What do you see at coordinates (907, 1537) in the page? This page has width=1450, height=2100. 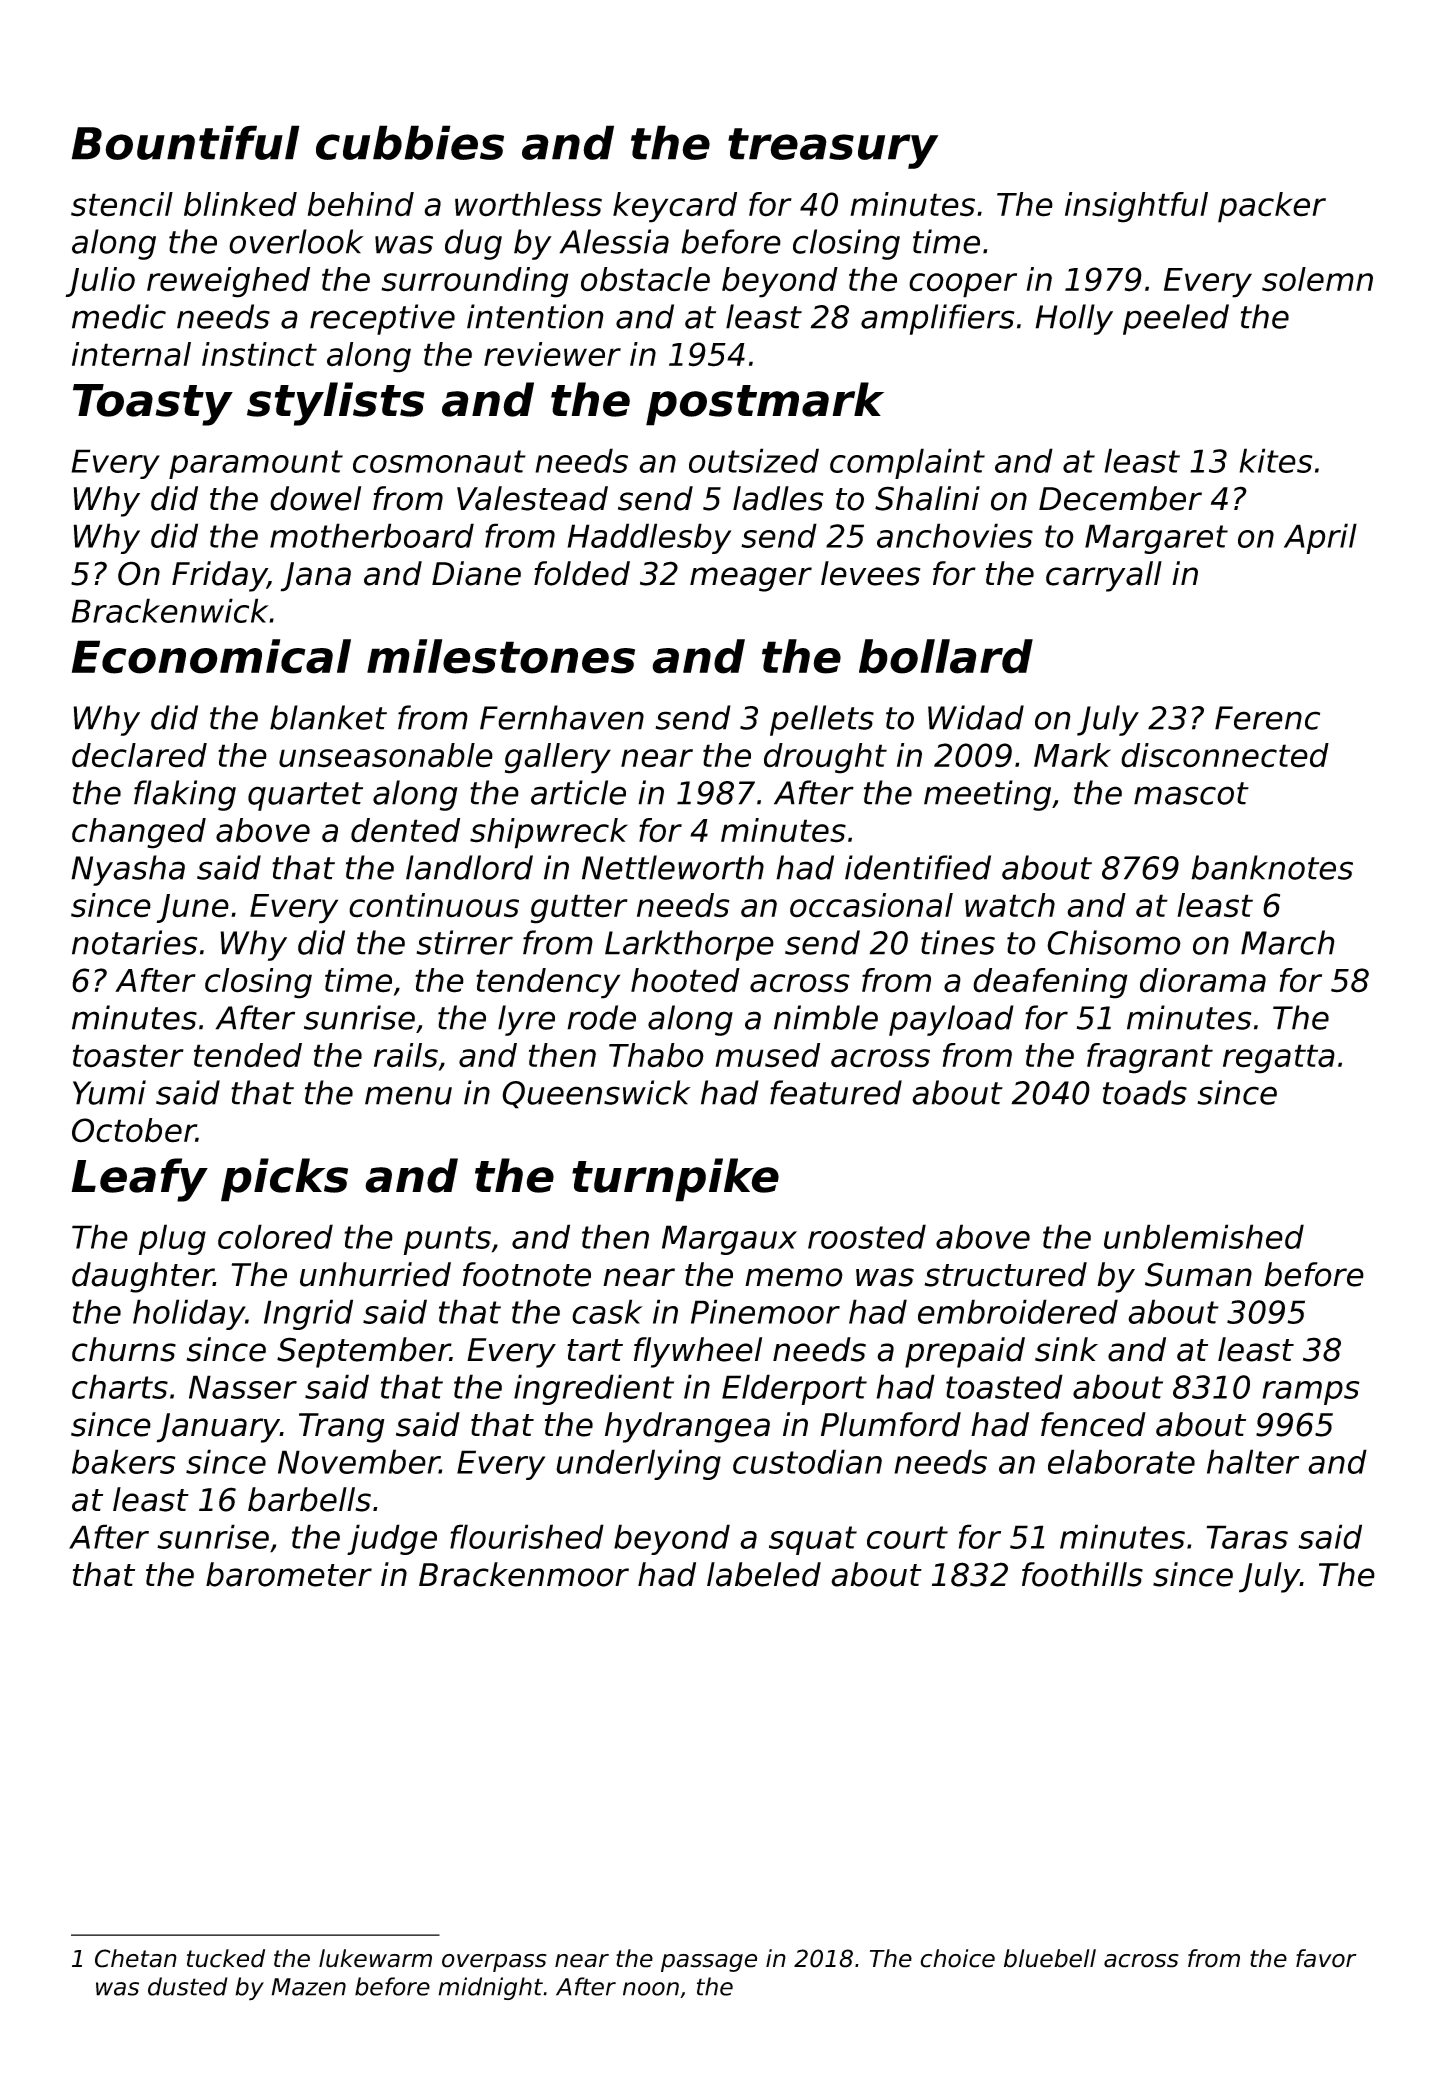 I see `court` at bounding box center [907, 1537].
